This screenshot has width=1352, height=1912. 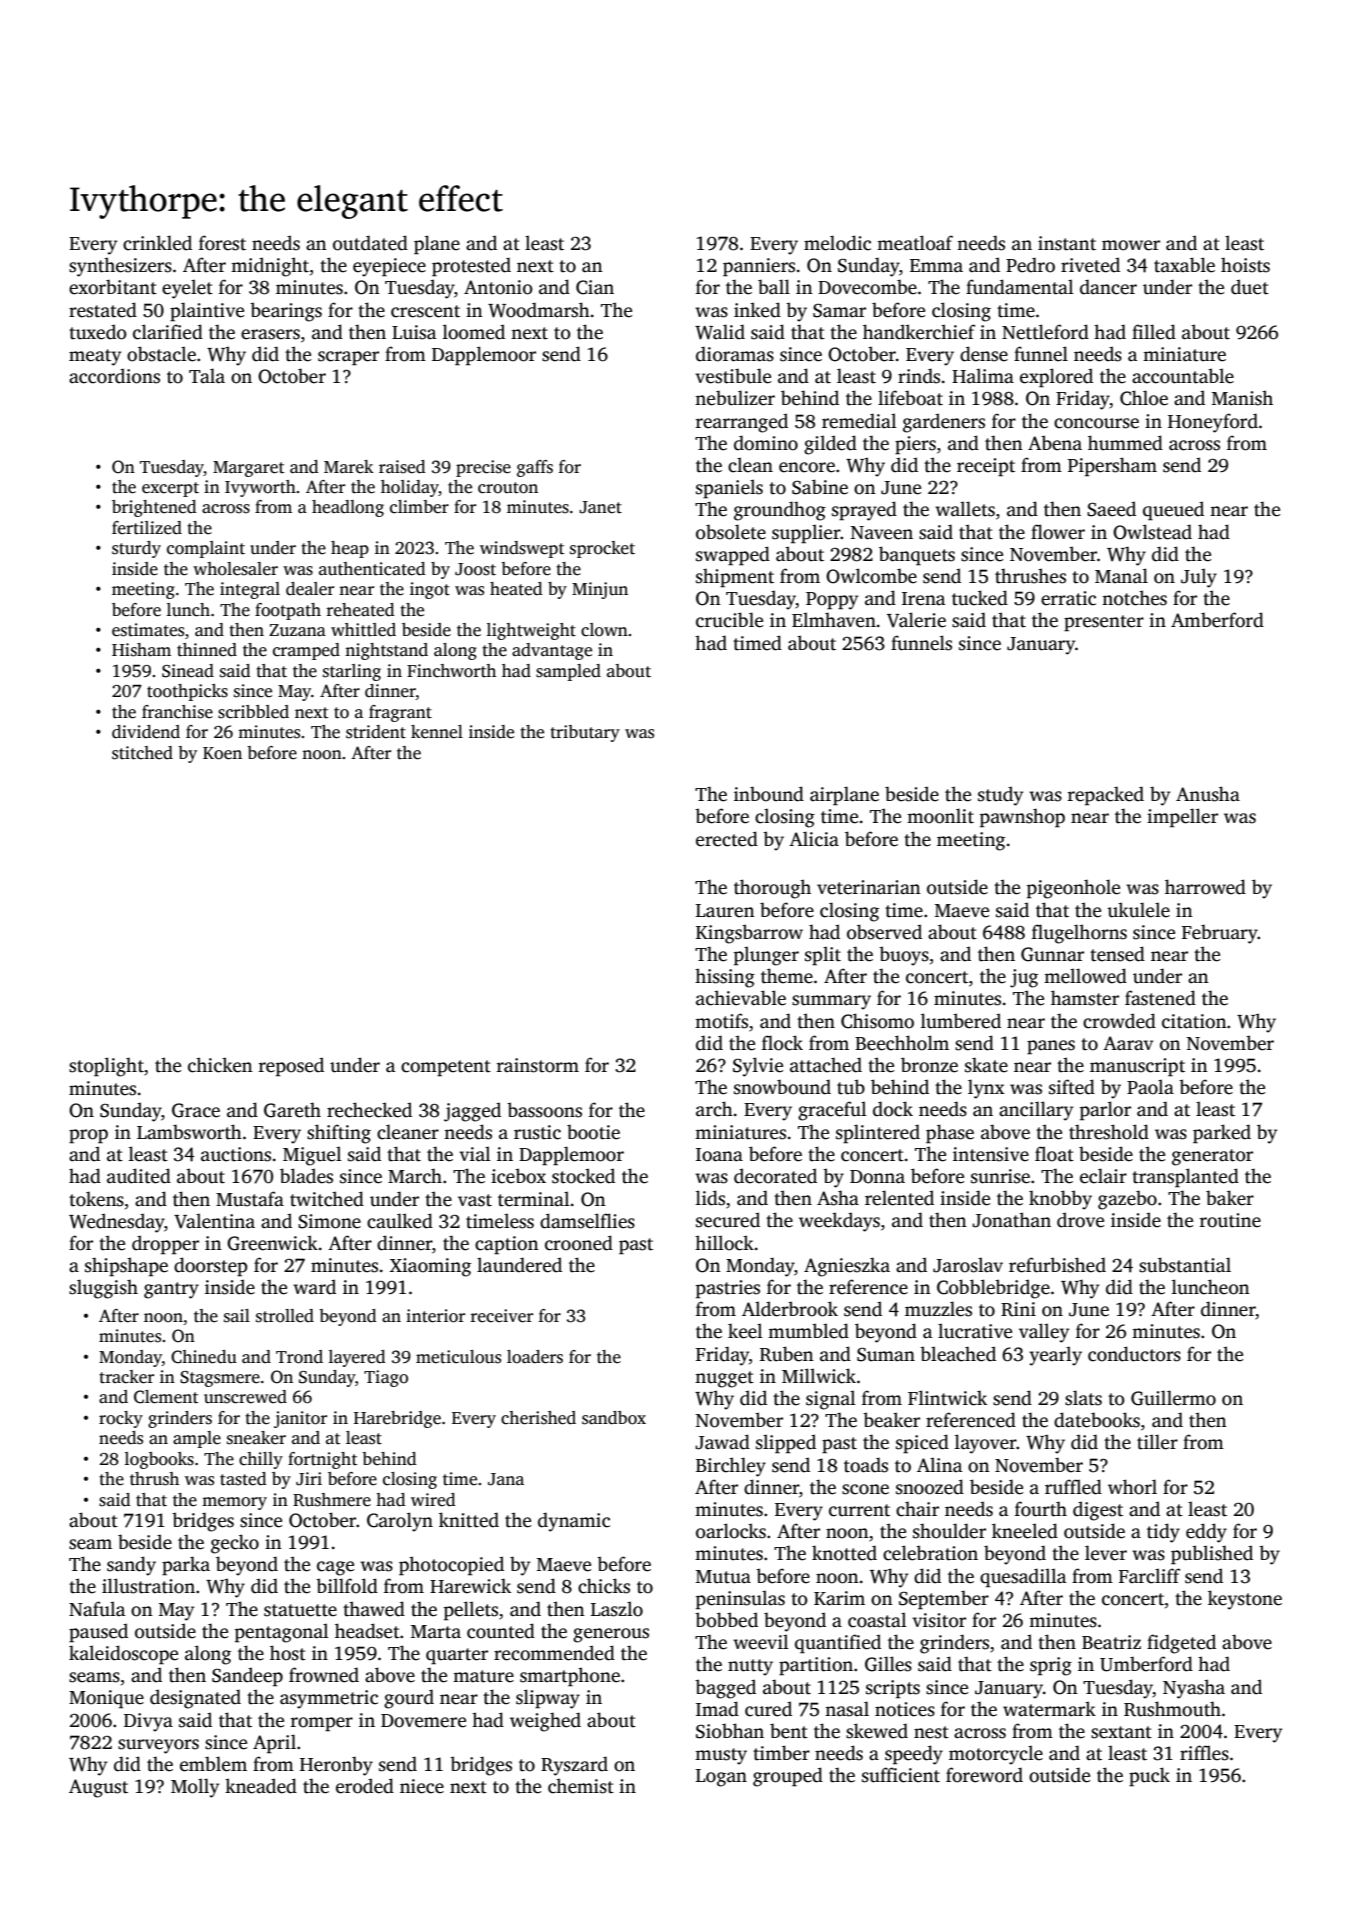 What do you see at coordinates (126, 1377) in the screenshot?
I see `tracker` at bounding box center [126, 1377].
